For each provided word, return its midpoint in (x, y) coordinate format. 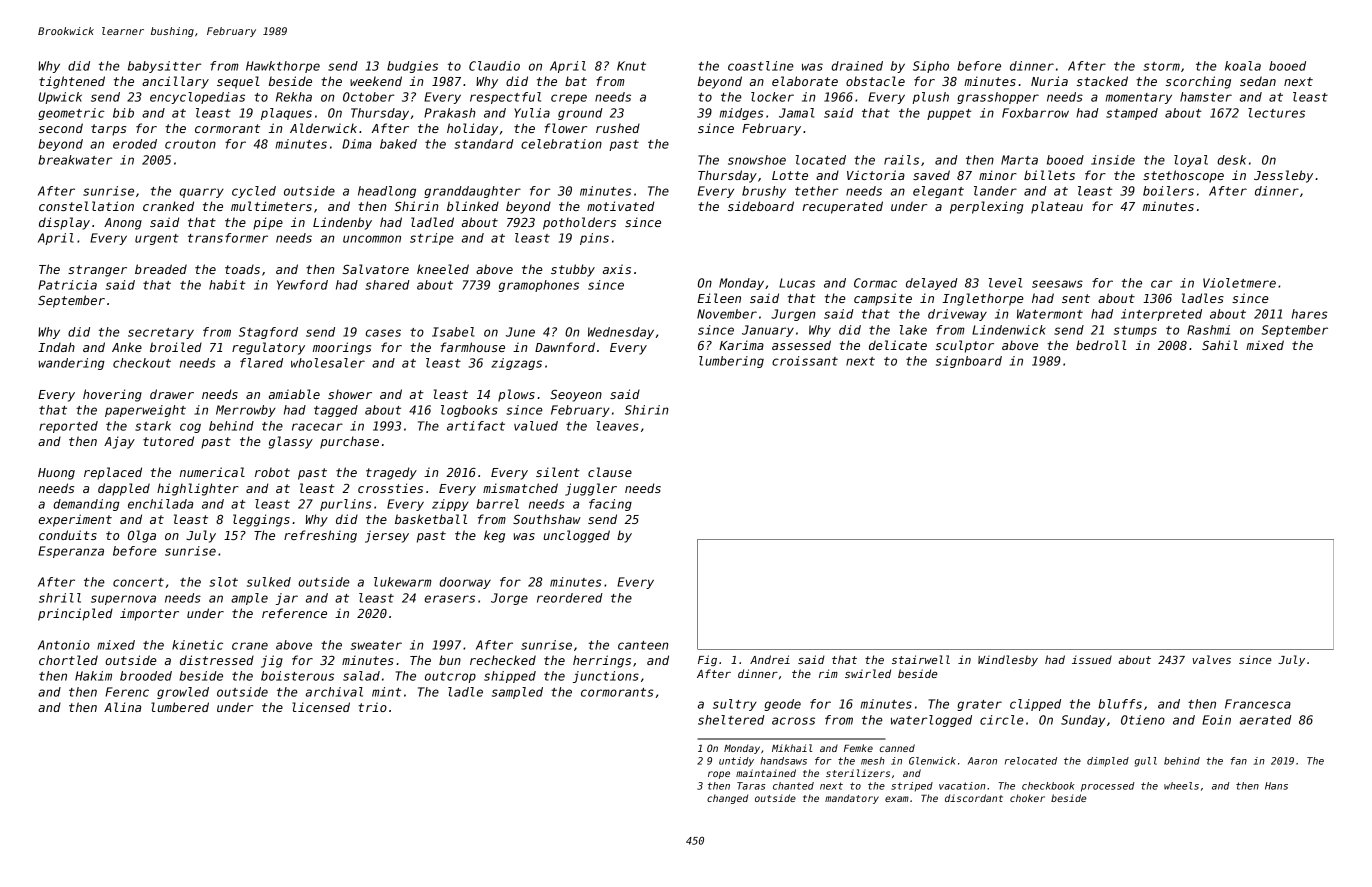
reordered (570, 598)
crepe (569, 99)
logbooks (469, 411)
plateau (1057, 207)
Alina (122, 707)
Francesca (1258, 704)
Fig (707, 660)
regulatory (268, 348)
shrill (60, 598)
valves (1211, 659)
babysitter (165, 67)
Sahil (1220, 345)
